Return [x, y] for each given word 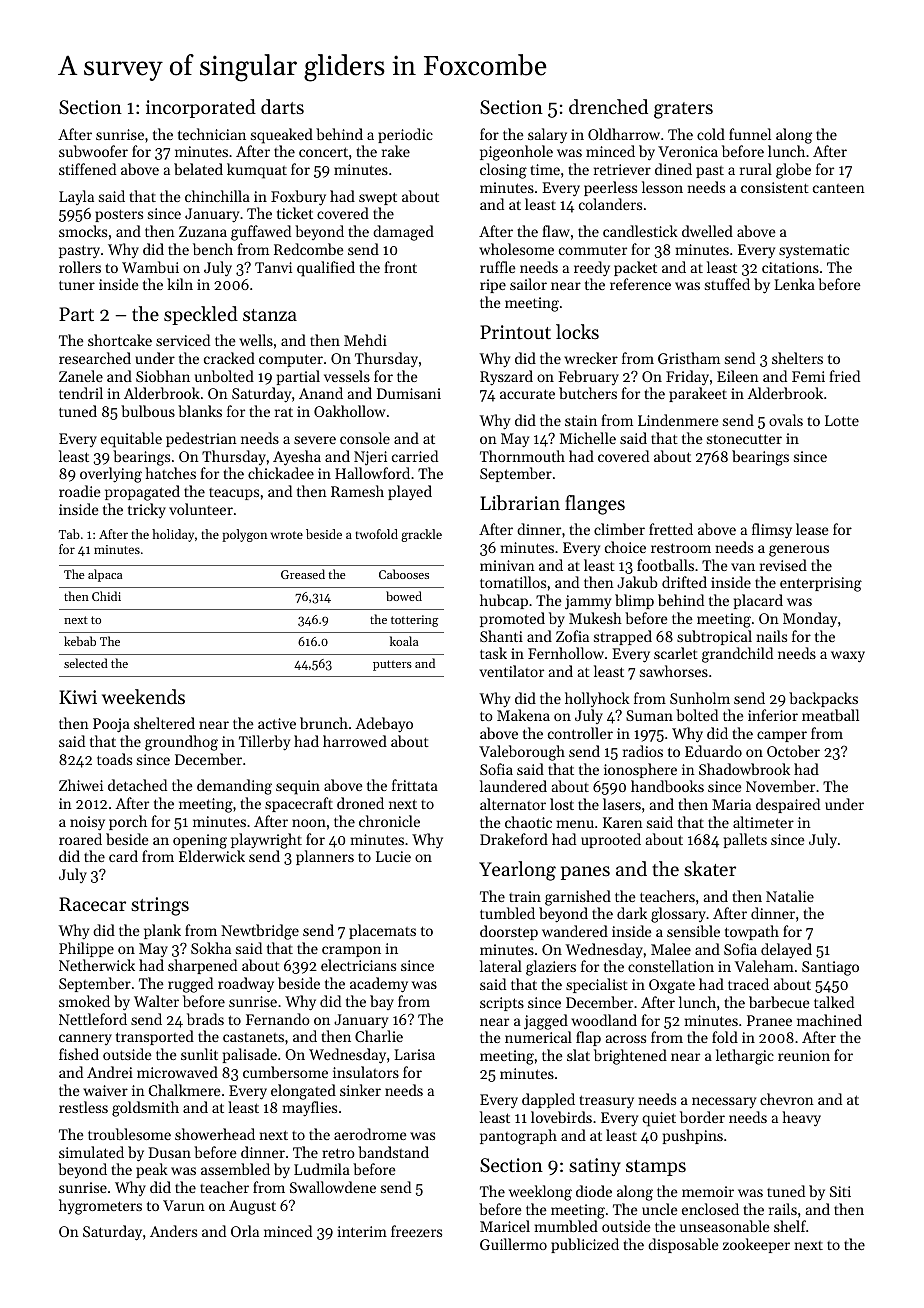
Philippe [86, 949]
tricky [147, 510]
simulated [91, 1152]
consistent [775, 187]
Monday [810, 620]
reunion [804, 1055]
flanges [595, 505]
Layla [76, 197]
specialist [597, 985]
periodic [405, 135]
